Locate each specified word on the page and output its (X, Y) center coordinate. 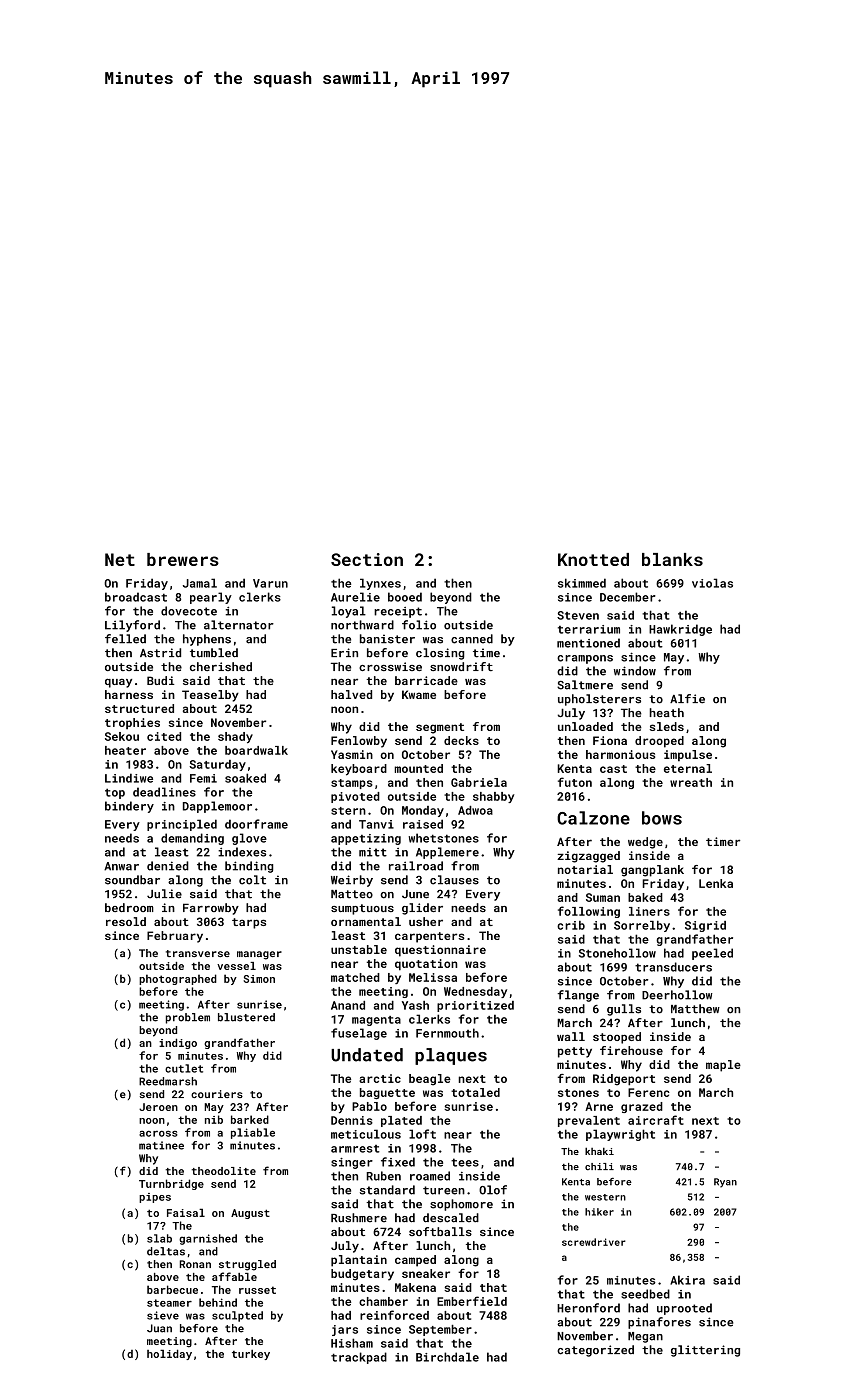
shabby (494, 797)
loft (422, 1134)
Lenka (716, 883)
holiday (169, 1354)
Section (367, 559)
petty (575, 1052)
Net (120, 559)
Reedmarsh (168, 1081)
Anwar (121, 866)
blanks (672, 559)
